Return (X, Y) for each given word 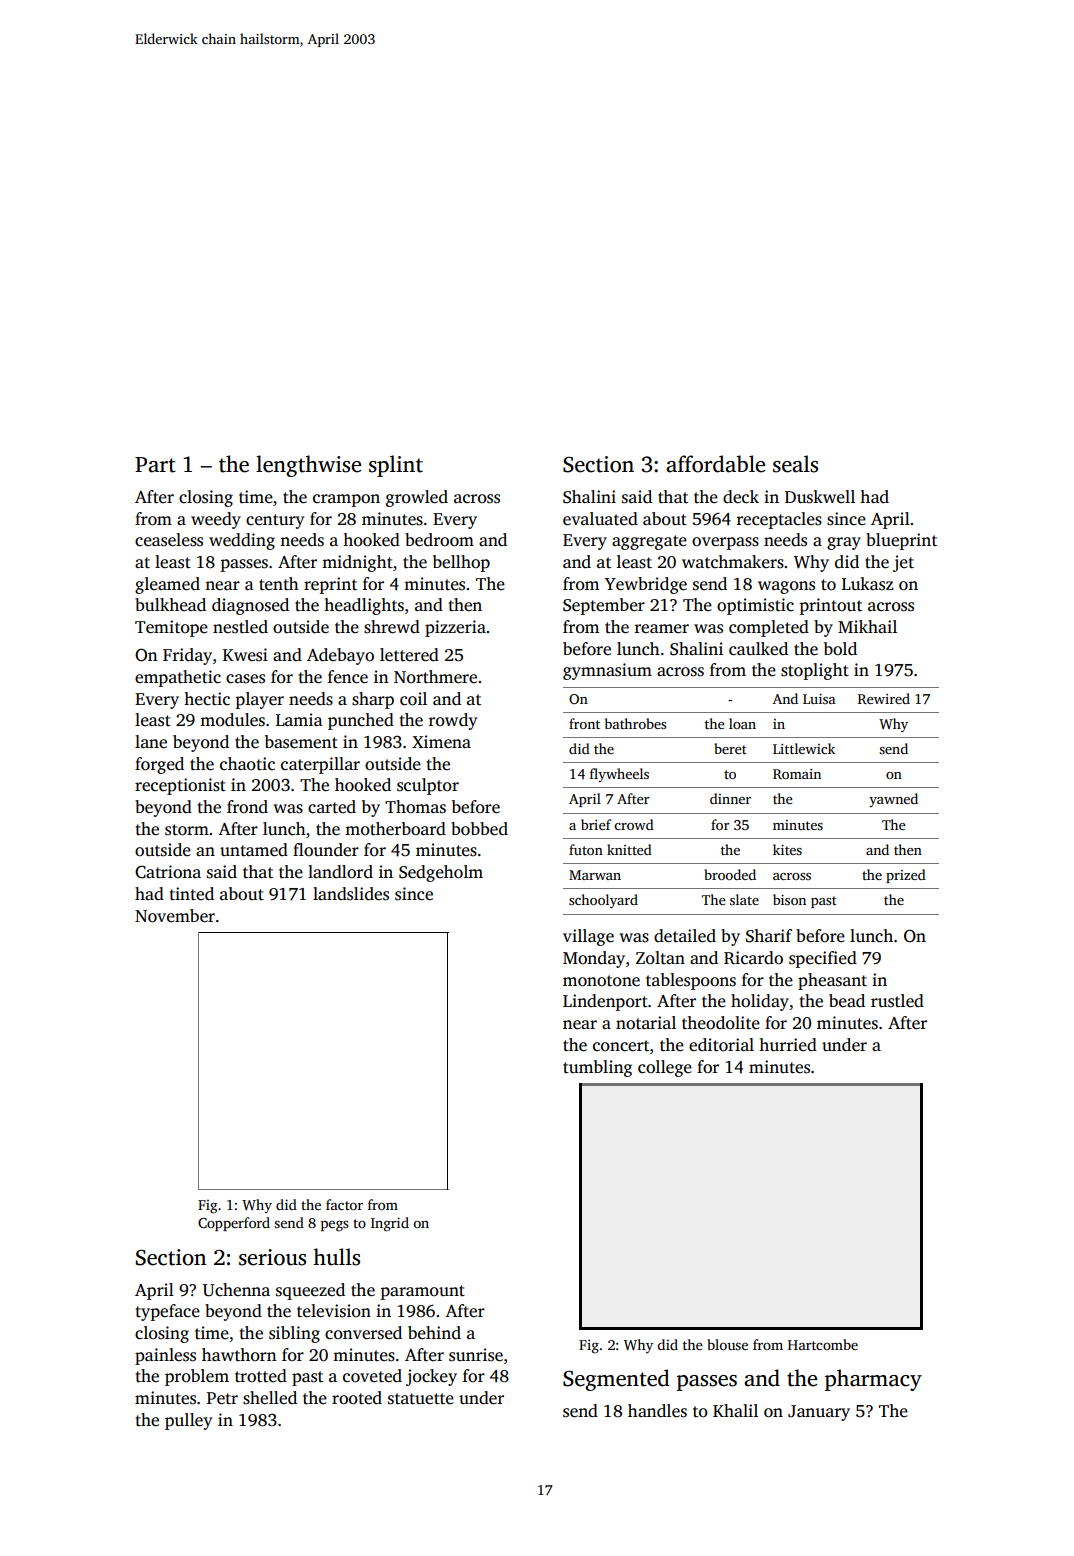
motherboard (395, 829)
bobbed (479, 829)
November (175, 916)
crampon (346, 500)
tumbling (597, 1068)
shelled (270, 1398)
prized (906, 876)
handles (657, 1411)
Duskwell (820, 497)
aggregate (649, 542)
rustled (897, 1001)
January (819, 1413)
